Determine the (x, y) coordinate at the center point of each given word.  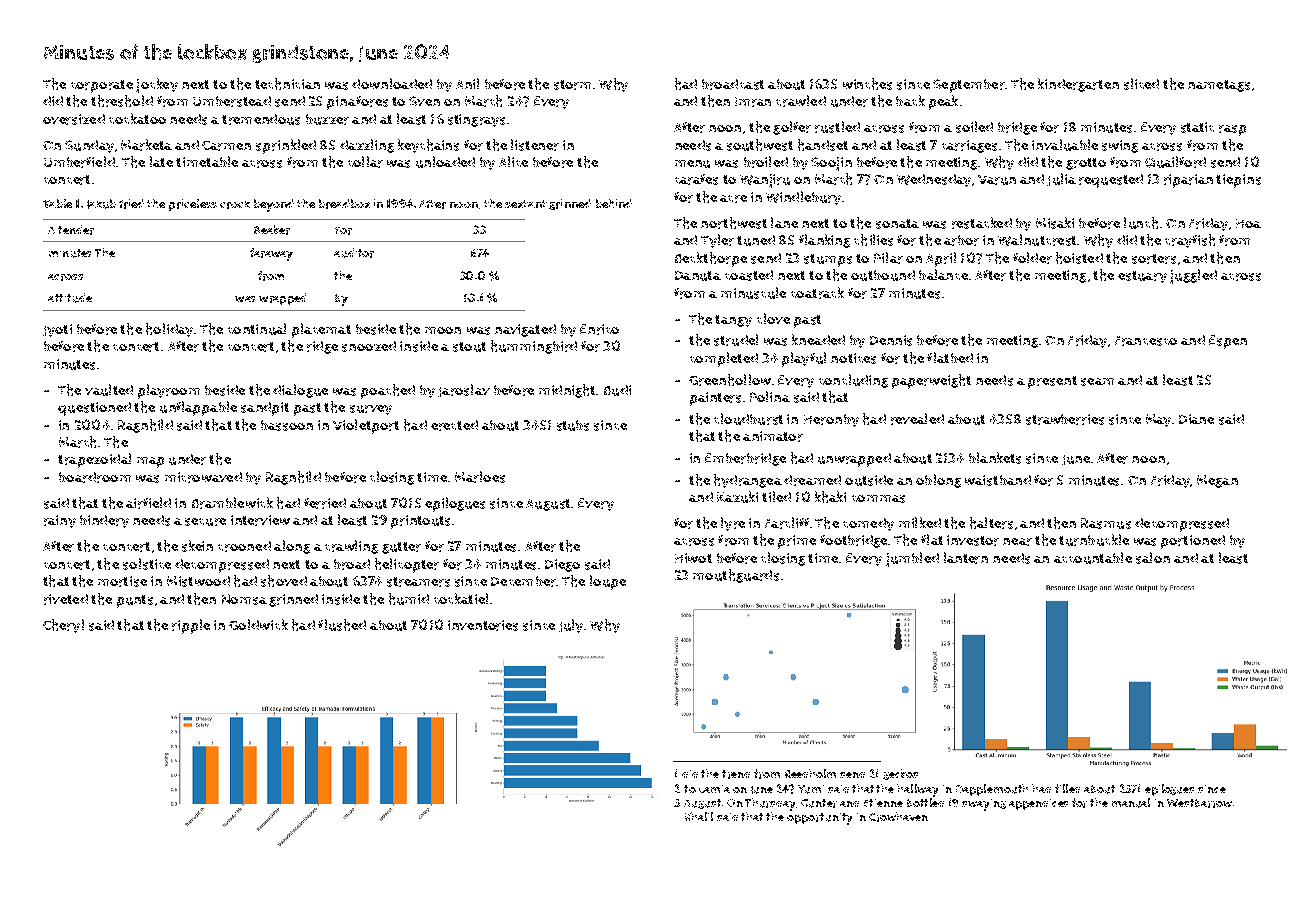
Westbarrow (1199, 803)
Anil (467, 83)
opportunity (819, 819)
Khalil (699, 816)
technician (287, 84)
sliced (1141, 84)
